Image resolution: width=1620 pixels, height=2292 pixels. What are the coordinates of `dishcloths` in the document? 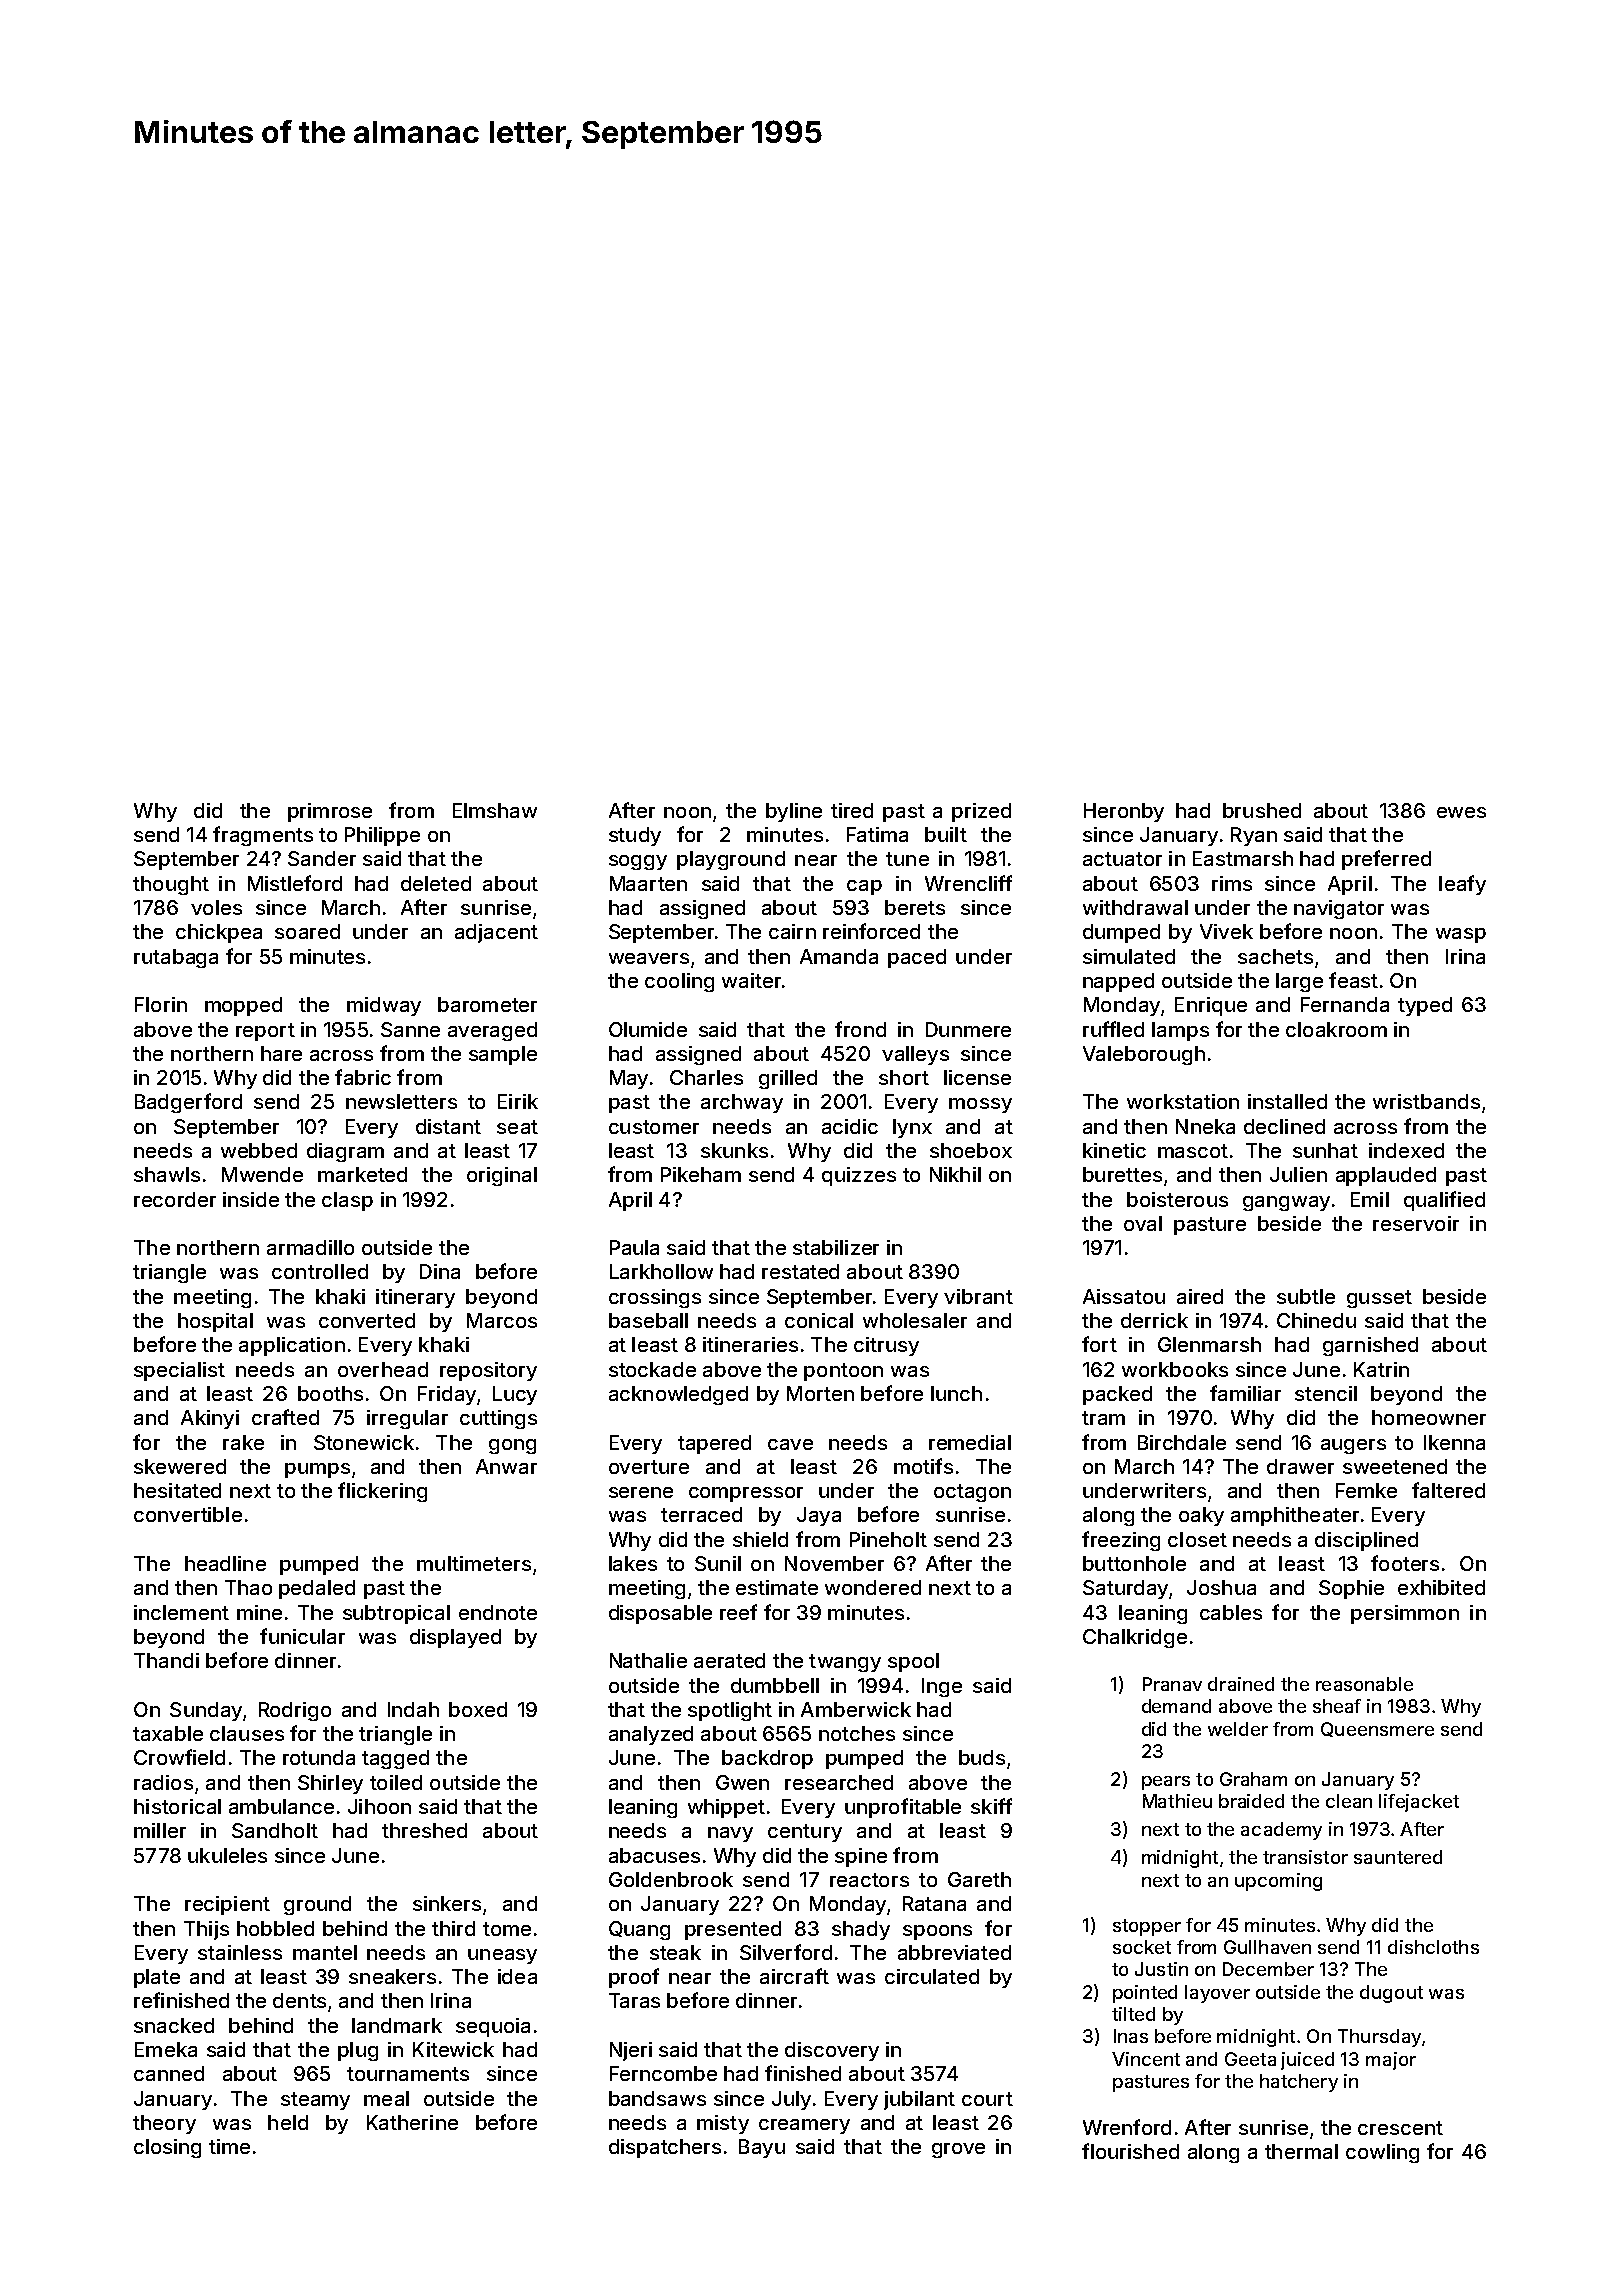 It's located at (1433, 1947).
